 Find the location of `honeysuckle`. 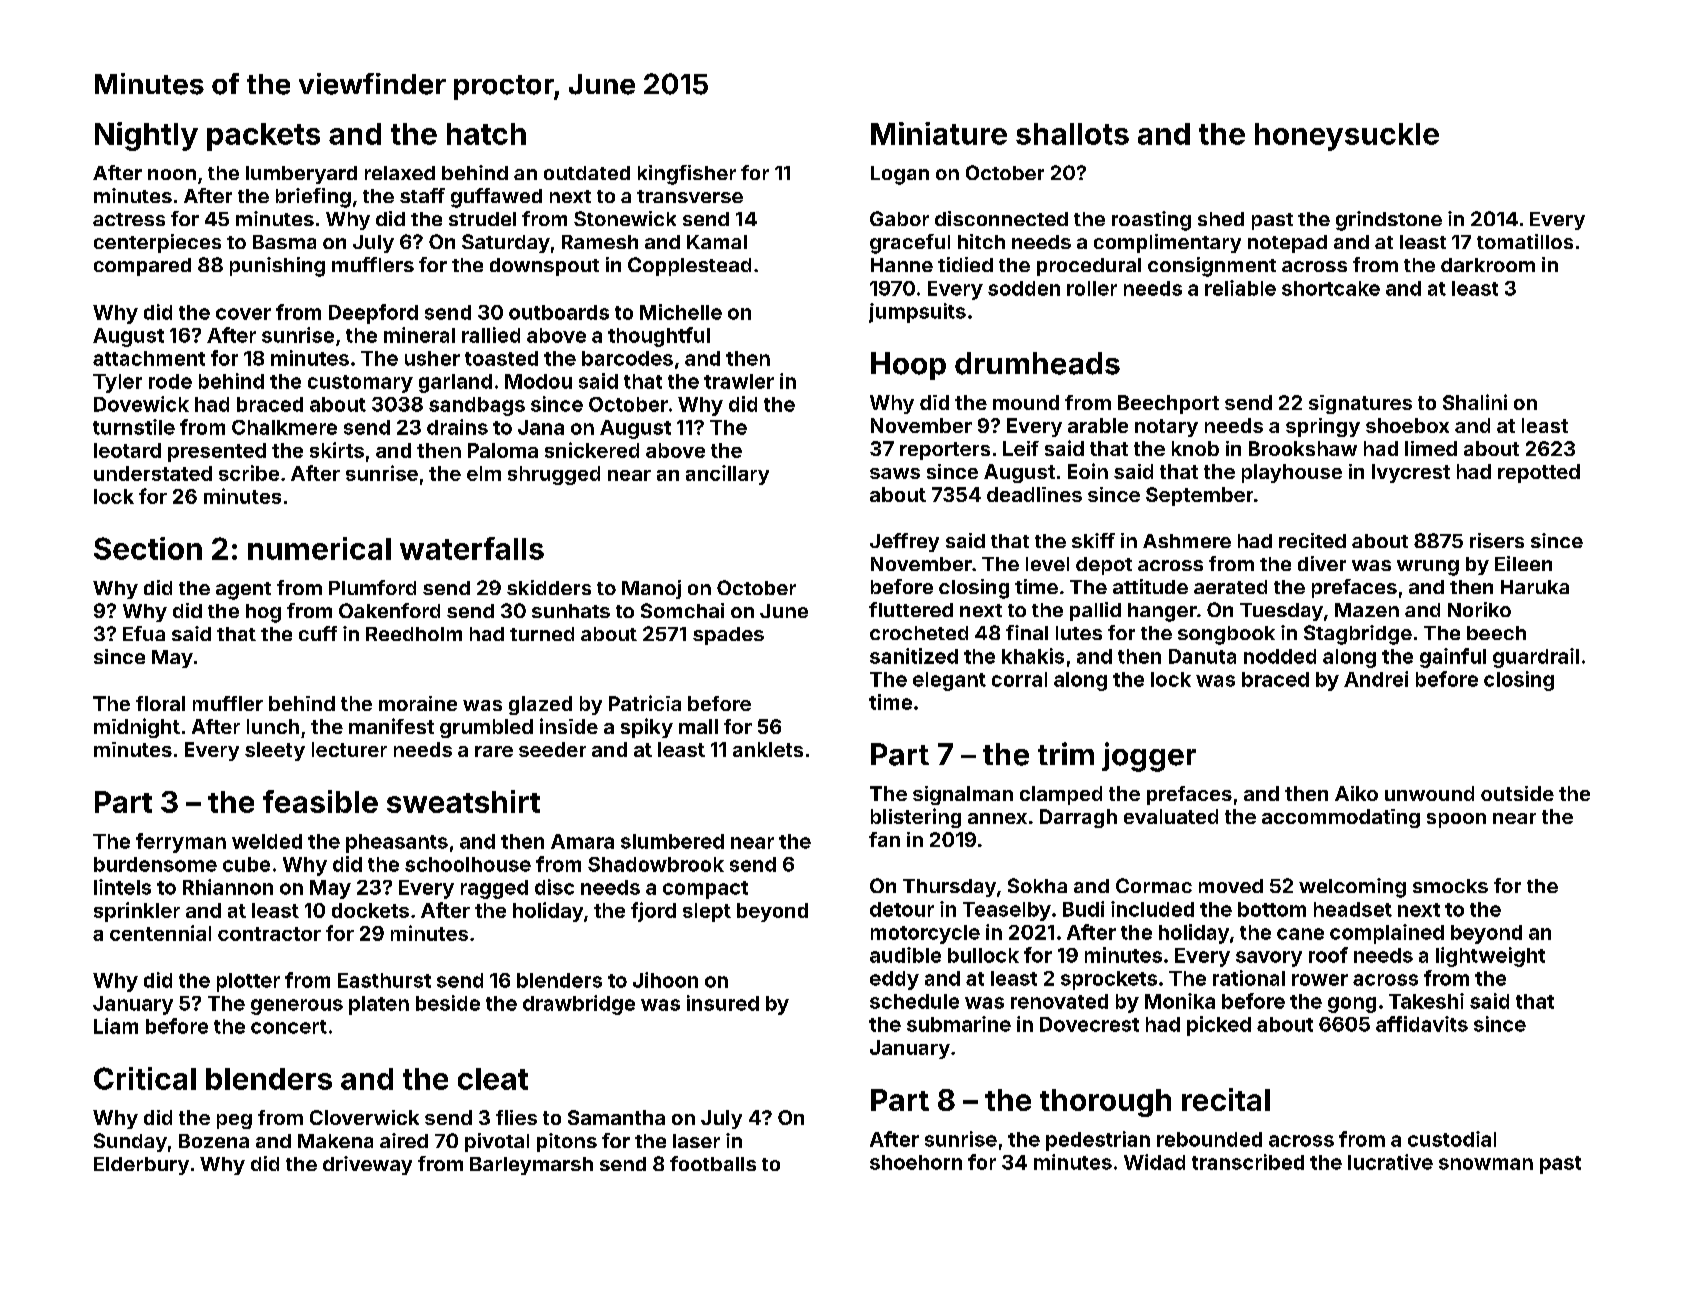

honeysuckle is located at coordinates (1347, 137).
